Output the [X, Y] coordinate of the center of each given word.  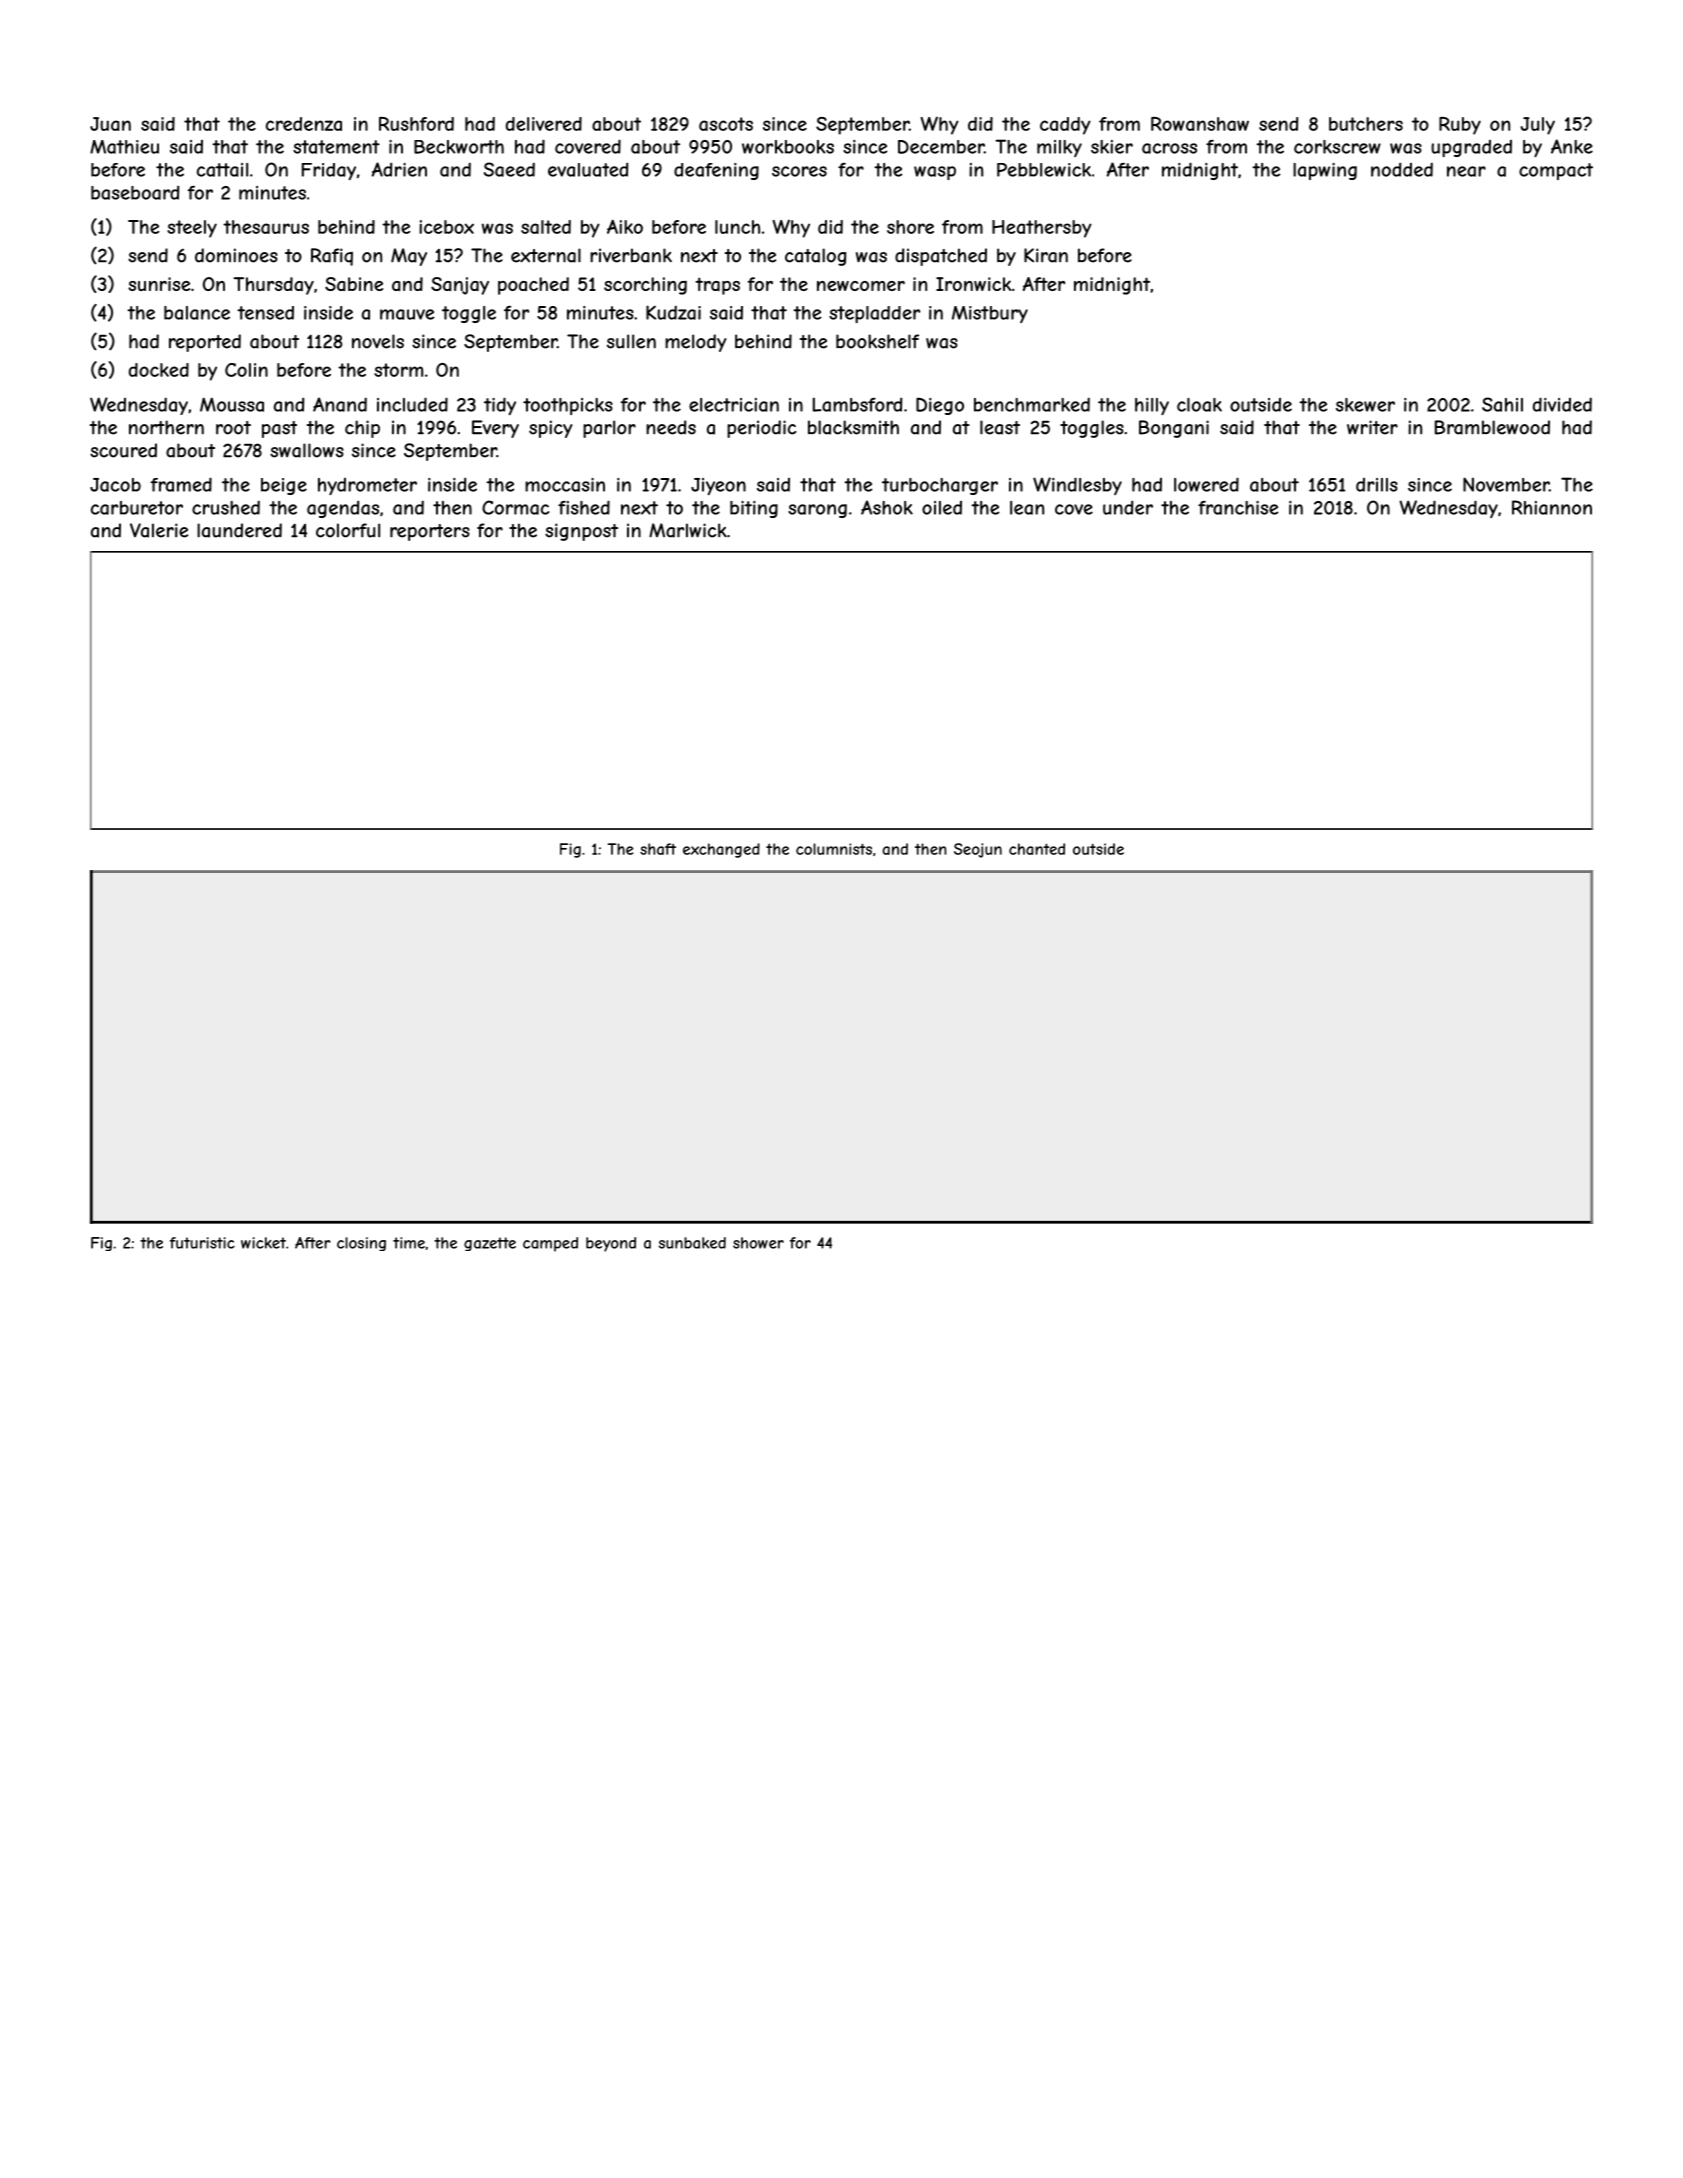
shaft [658, 849]
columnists [834, 849]
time [409, 1243]
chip [362, 429]
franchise [1238, 508]
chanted [1037, 849]
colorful [348, 530]
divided [1562, 404]
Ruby [1460, 126]
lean [1027, 508]
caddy [1065, 126]
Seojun [978, 850]
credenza [304, 124]
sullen [631, 341]
